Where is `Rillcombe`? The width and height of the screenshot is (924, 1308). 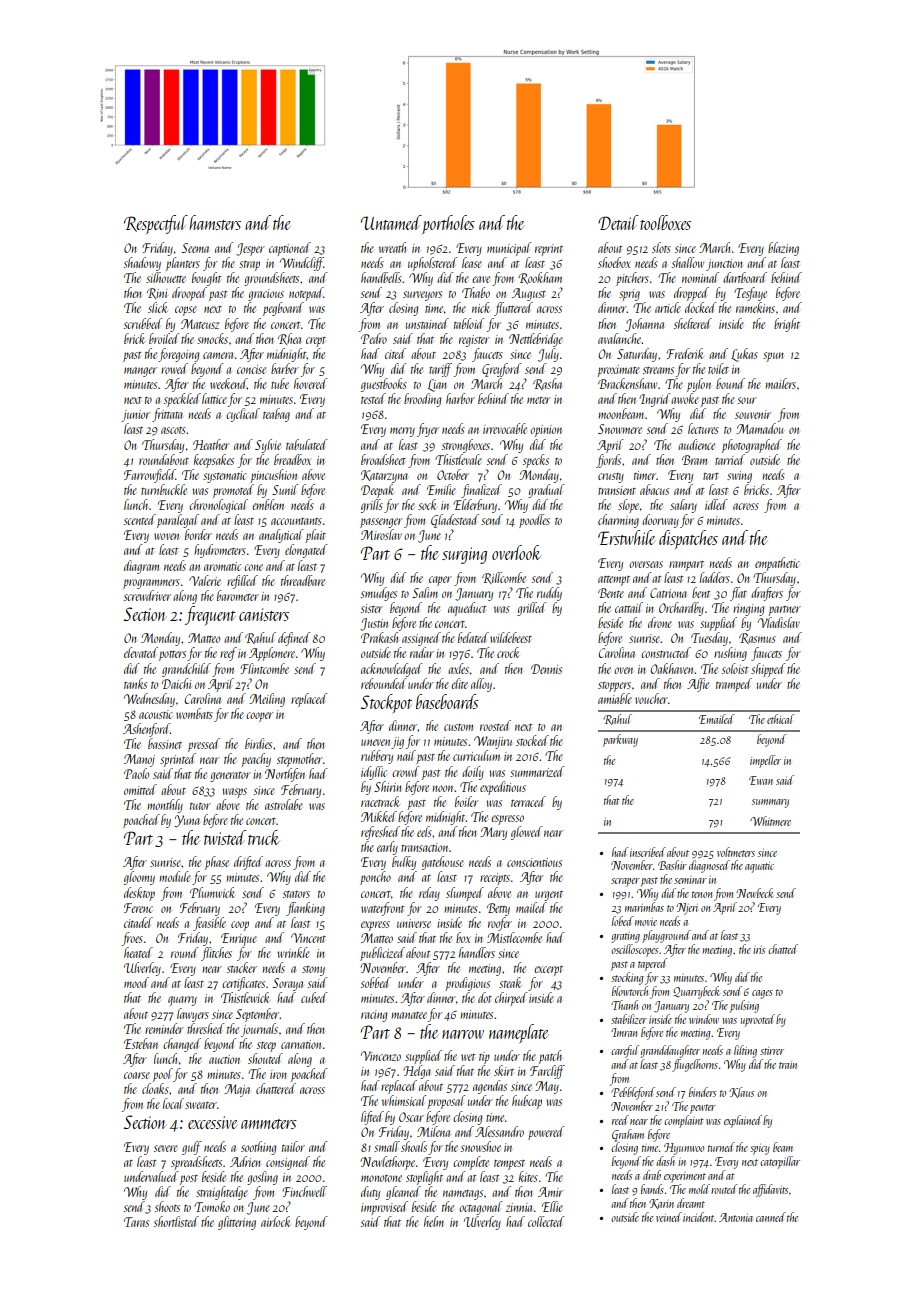
Rillcombe is located at coordinates (504, 578).
